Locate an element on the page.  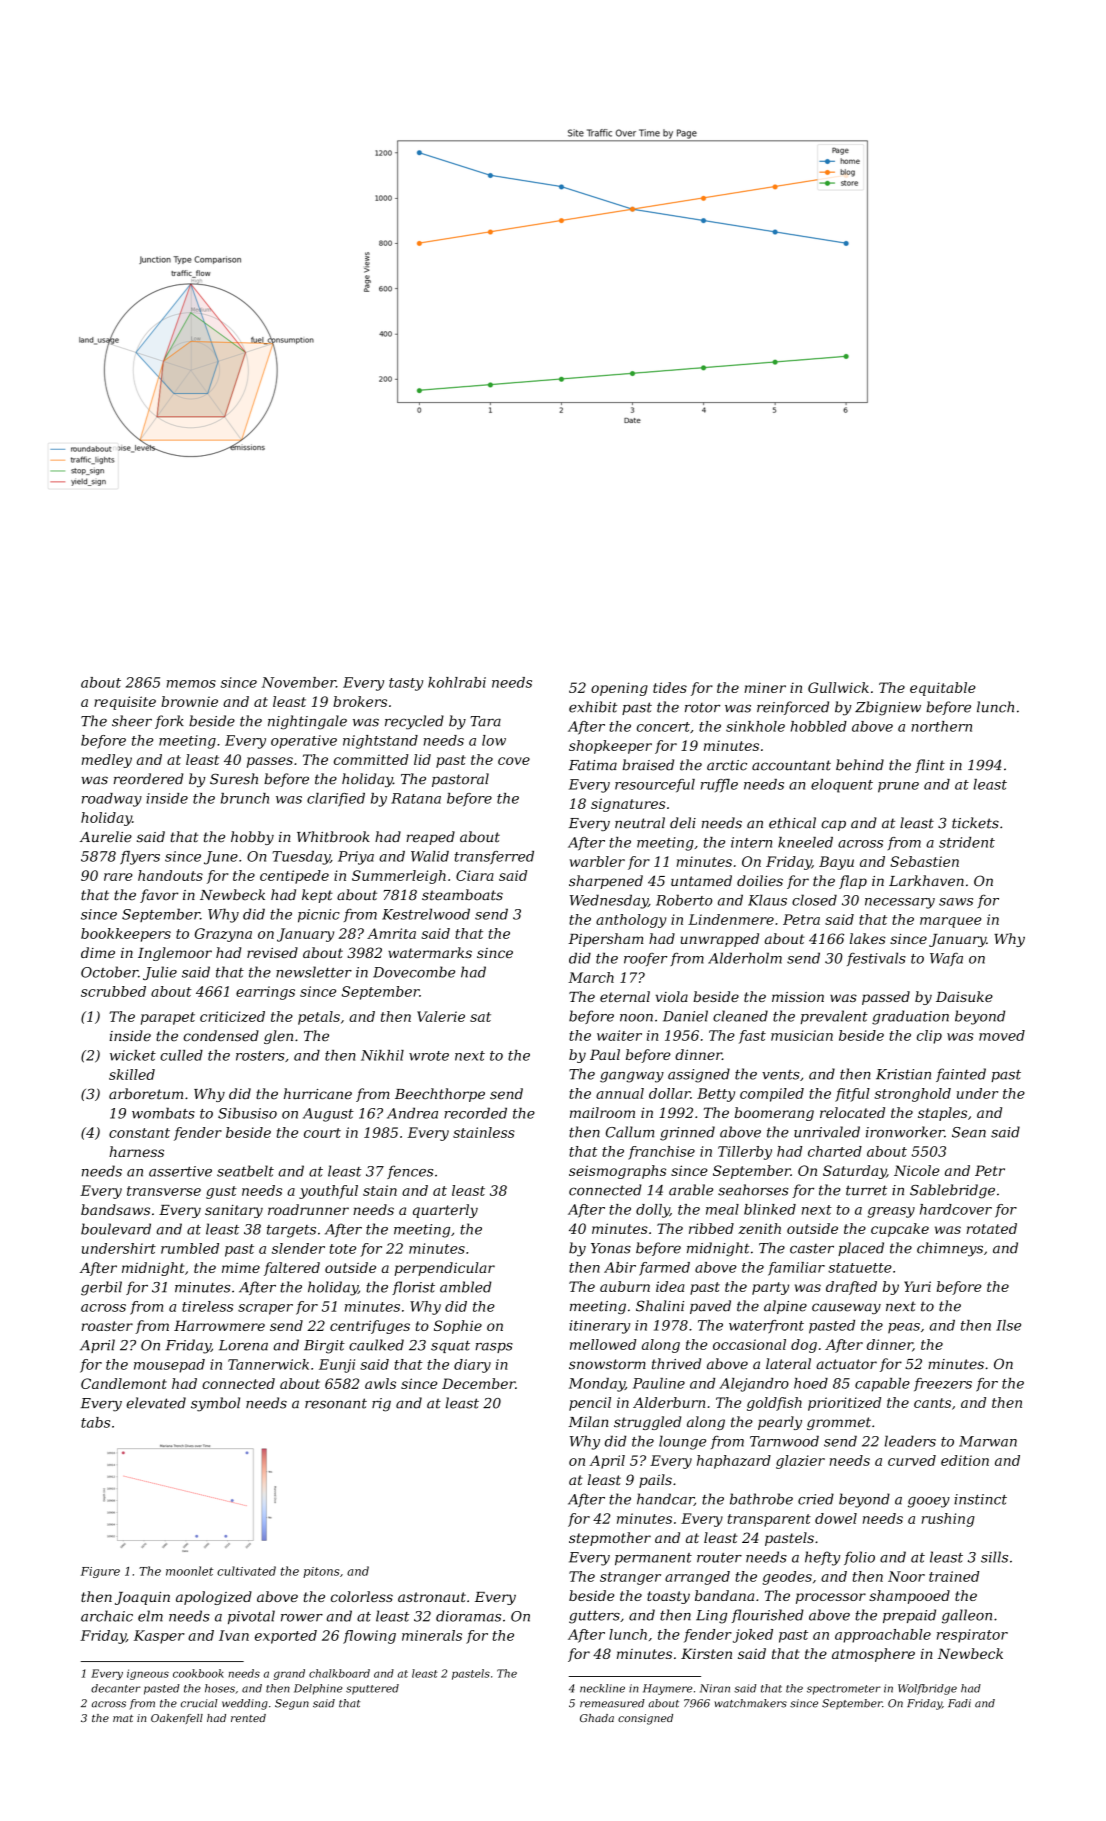
closed is located at coordinates (814, 900).
